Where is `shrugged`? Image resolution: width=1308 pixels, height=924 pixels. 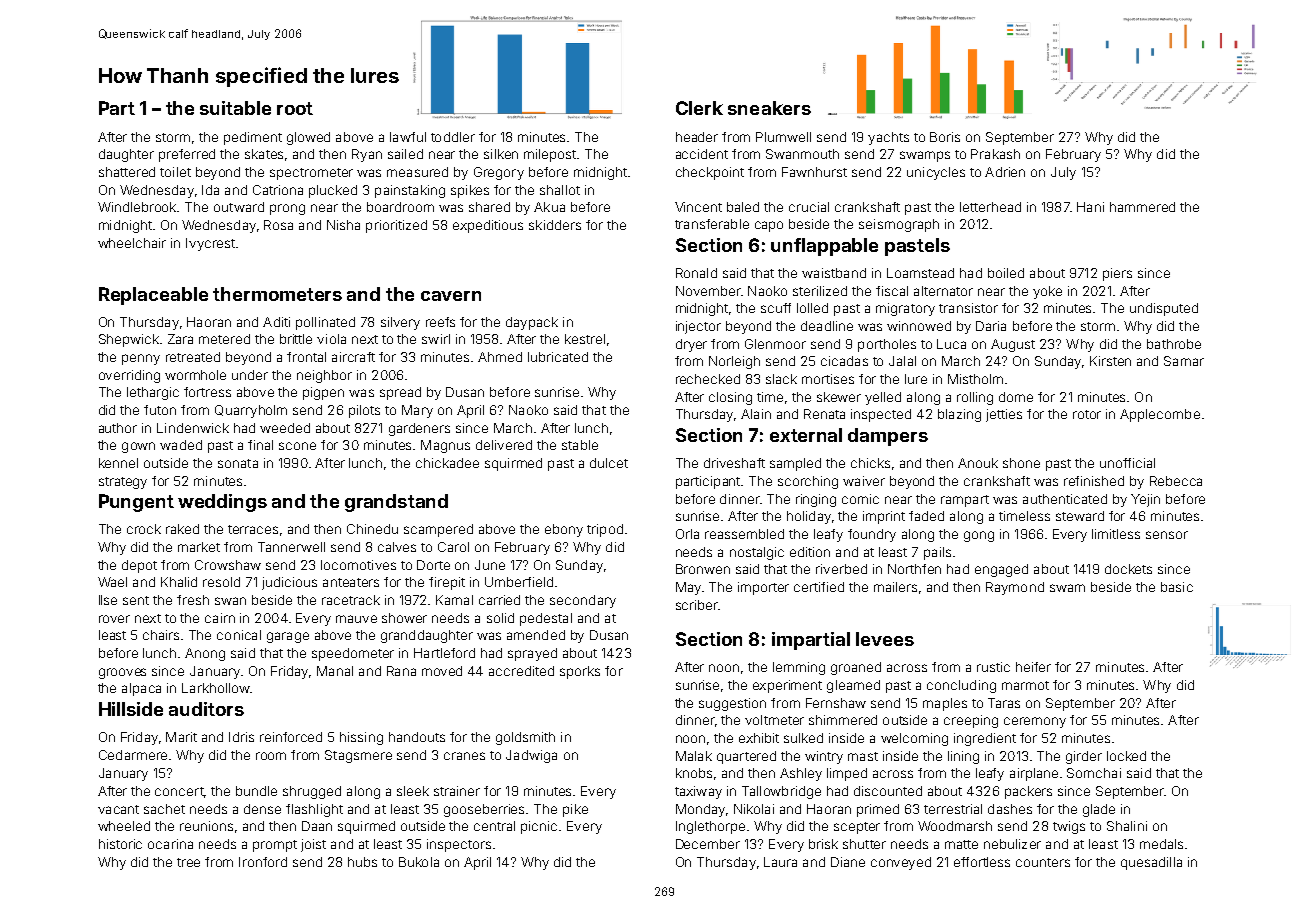
shrugged is located at coordinates (312, 792).
